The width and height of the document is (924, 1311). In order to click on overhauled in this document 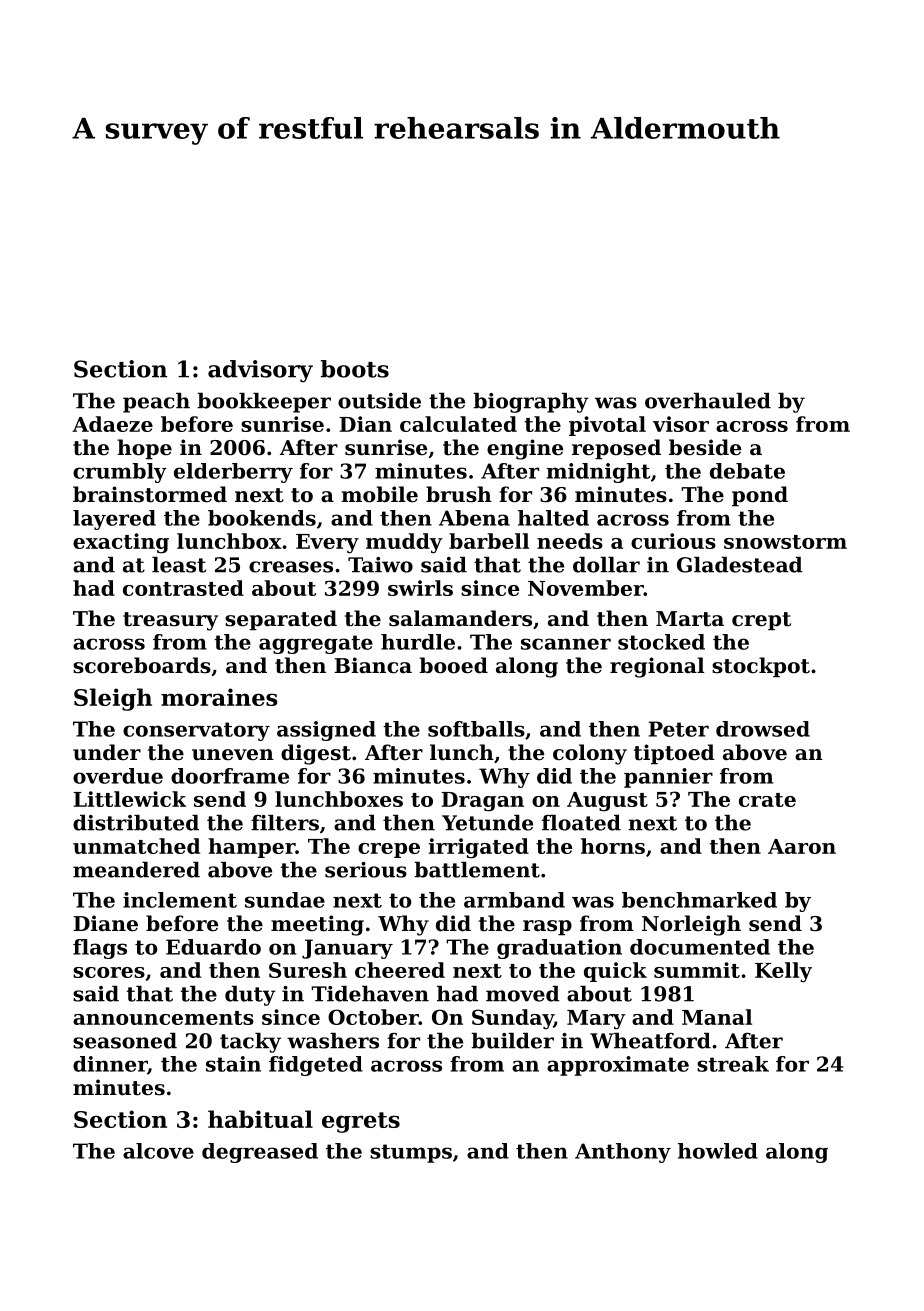, I will do `click(708, 401)`.
